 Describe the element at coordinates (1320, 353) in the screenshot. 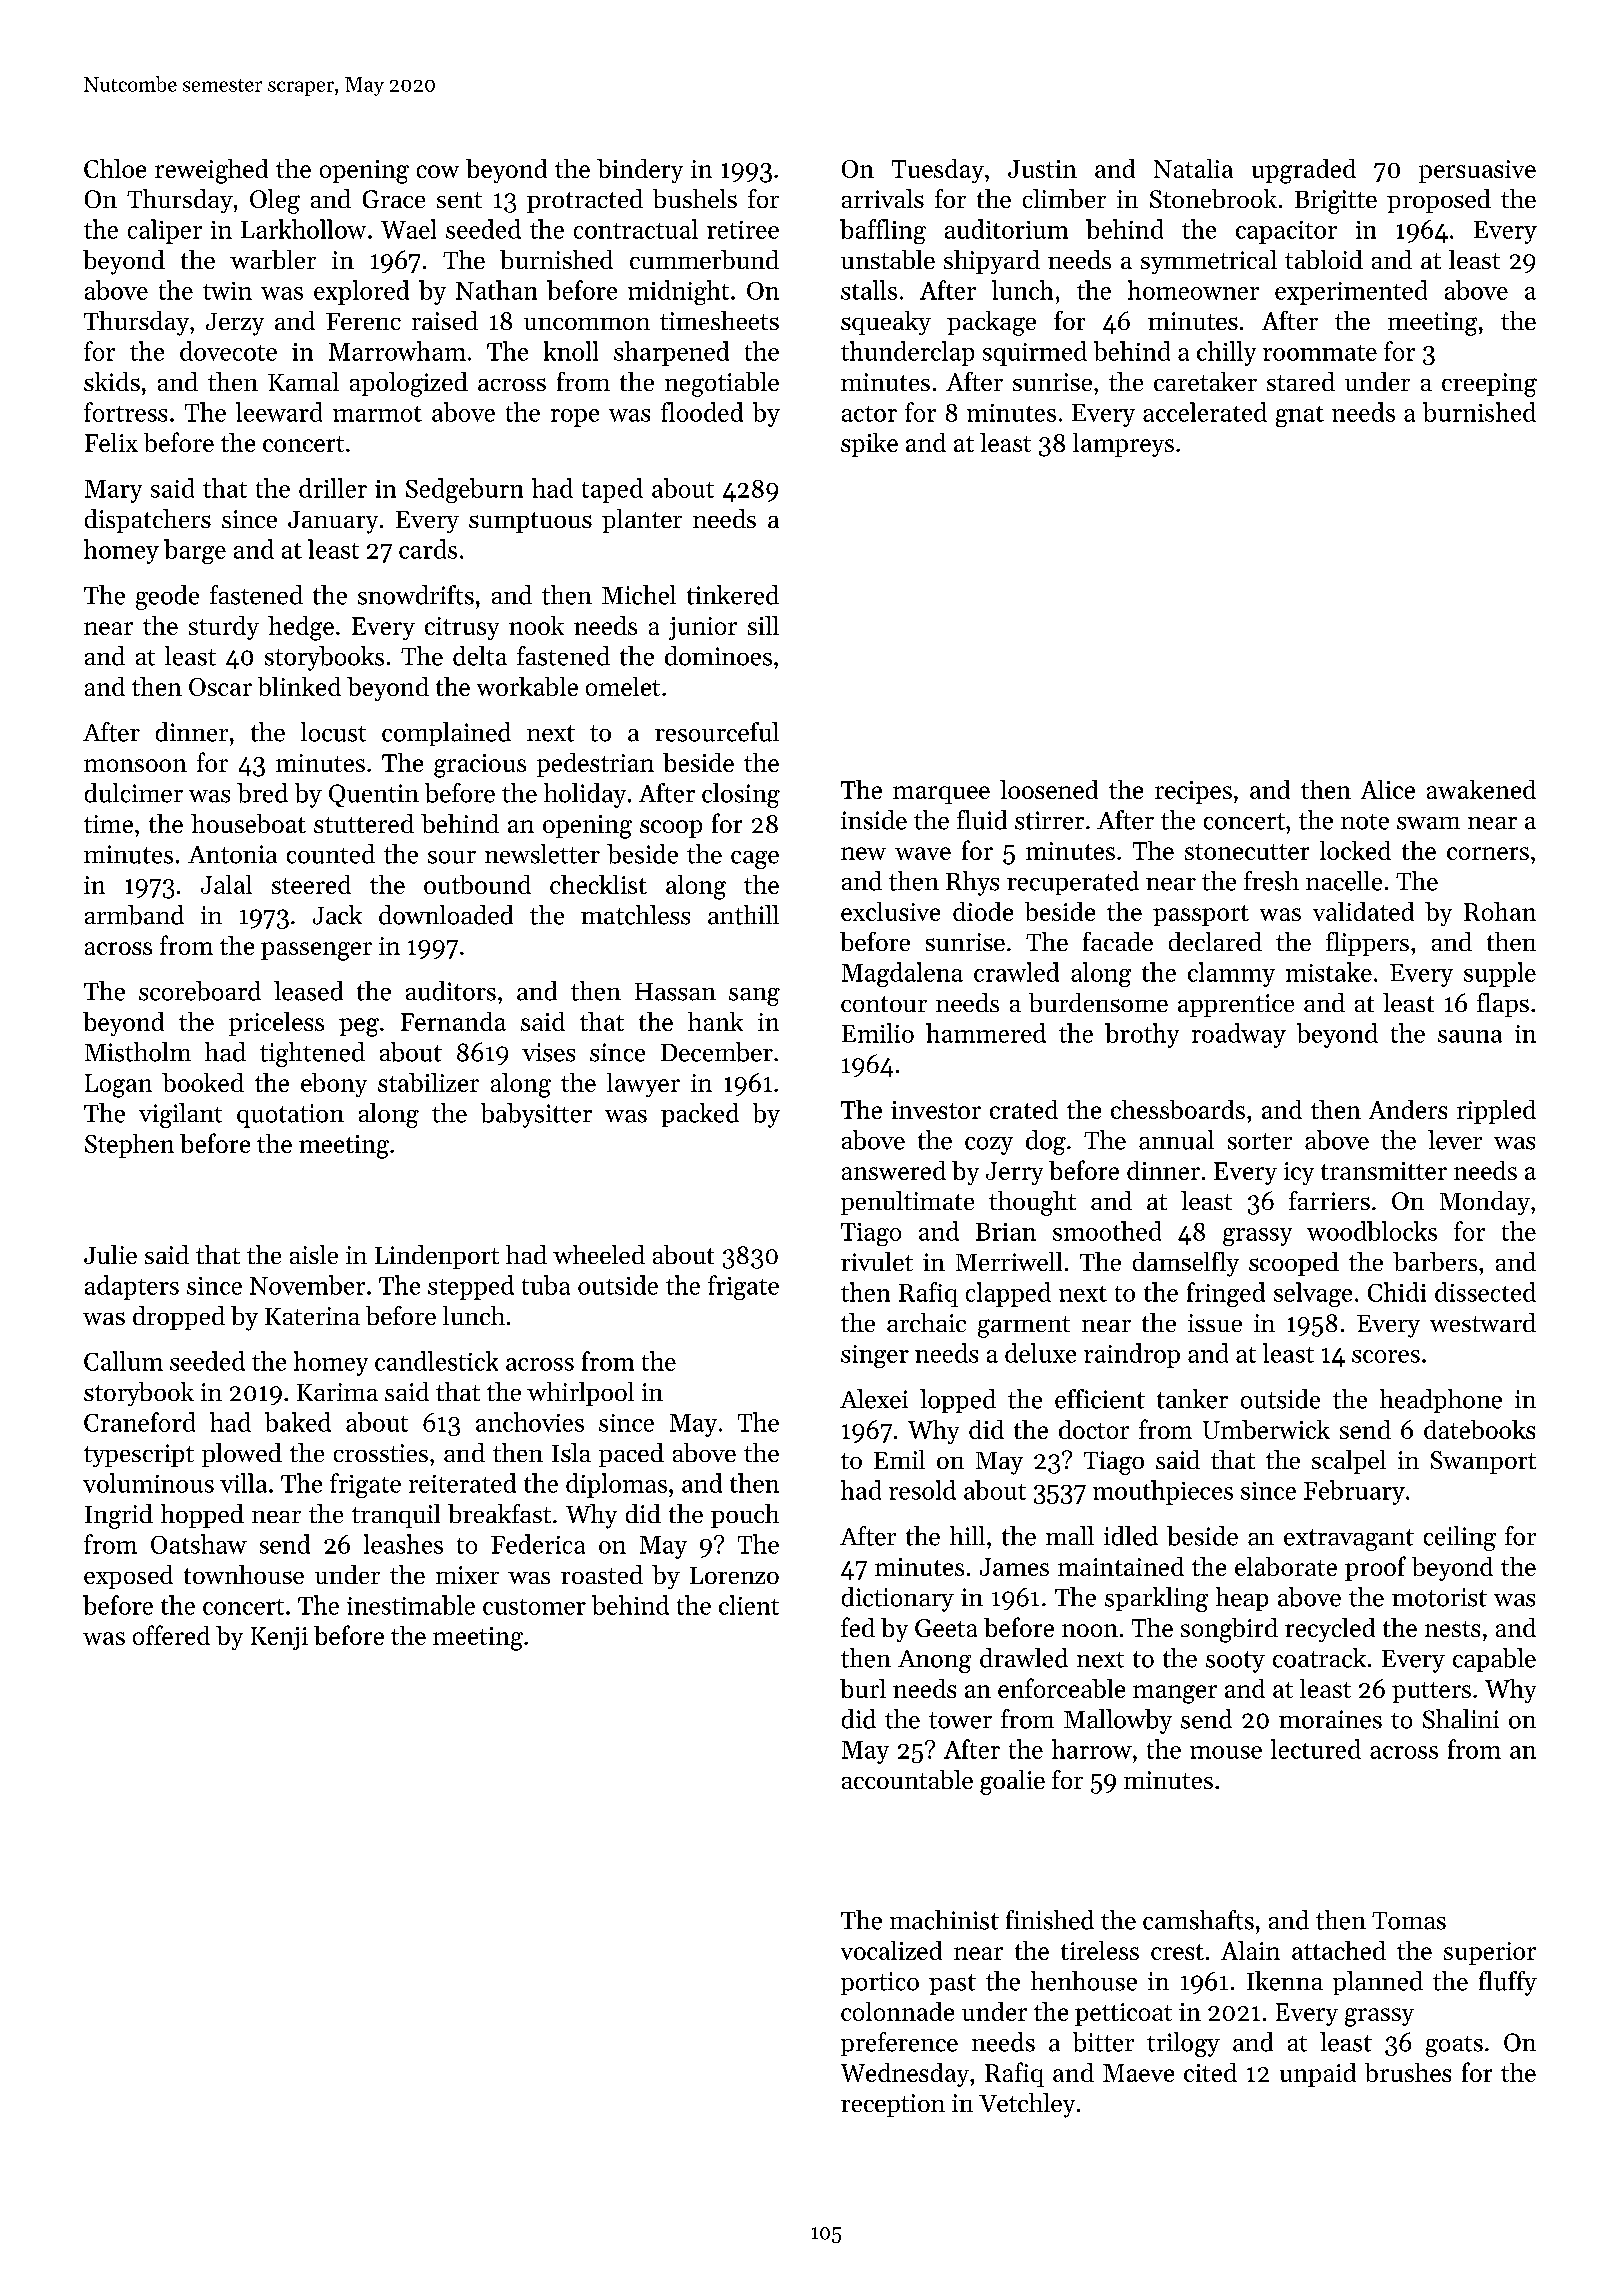

I see `roommate` at that location.
